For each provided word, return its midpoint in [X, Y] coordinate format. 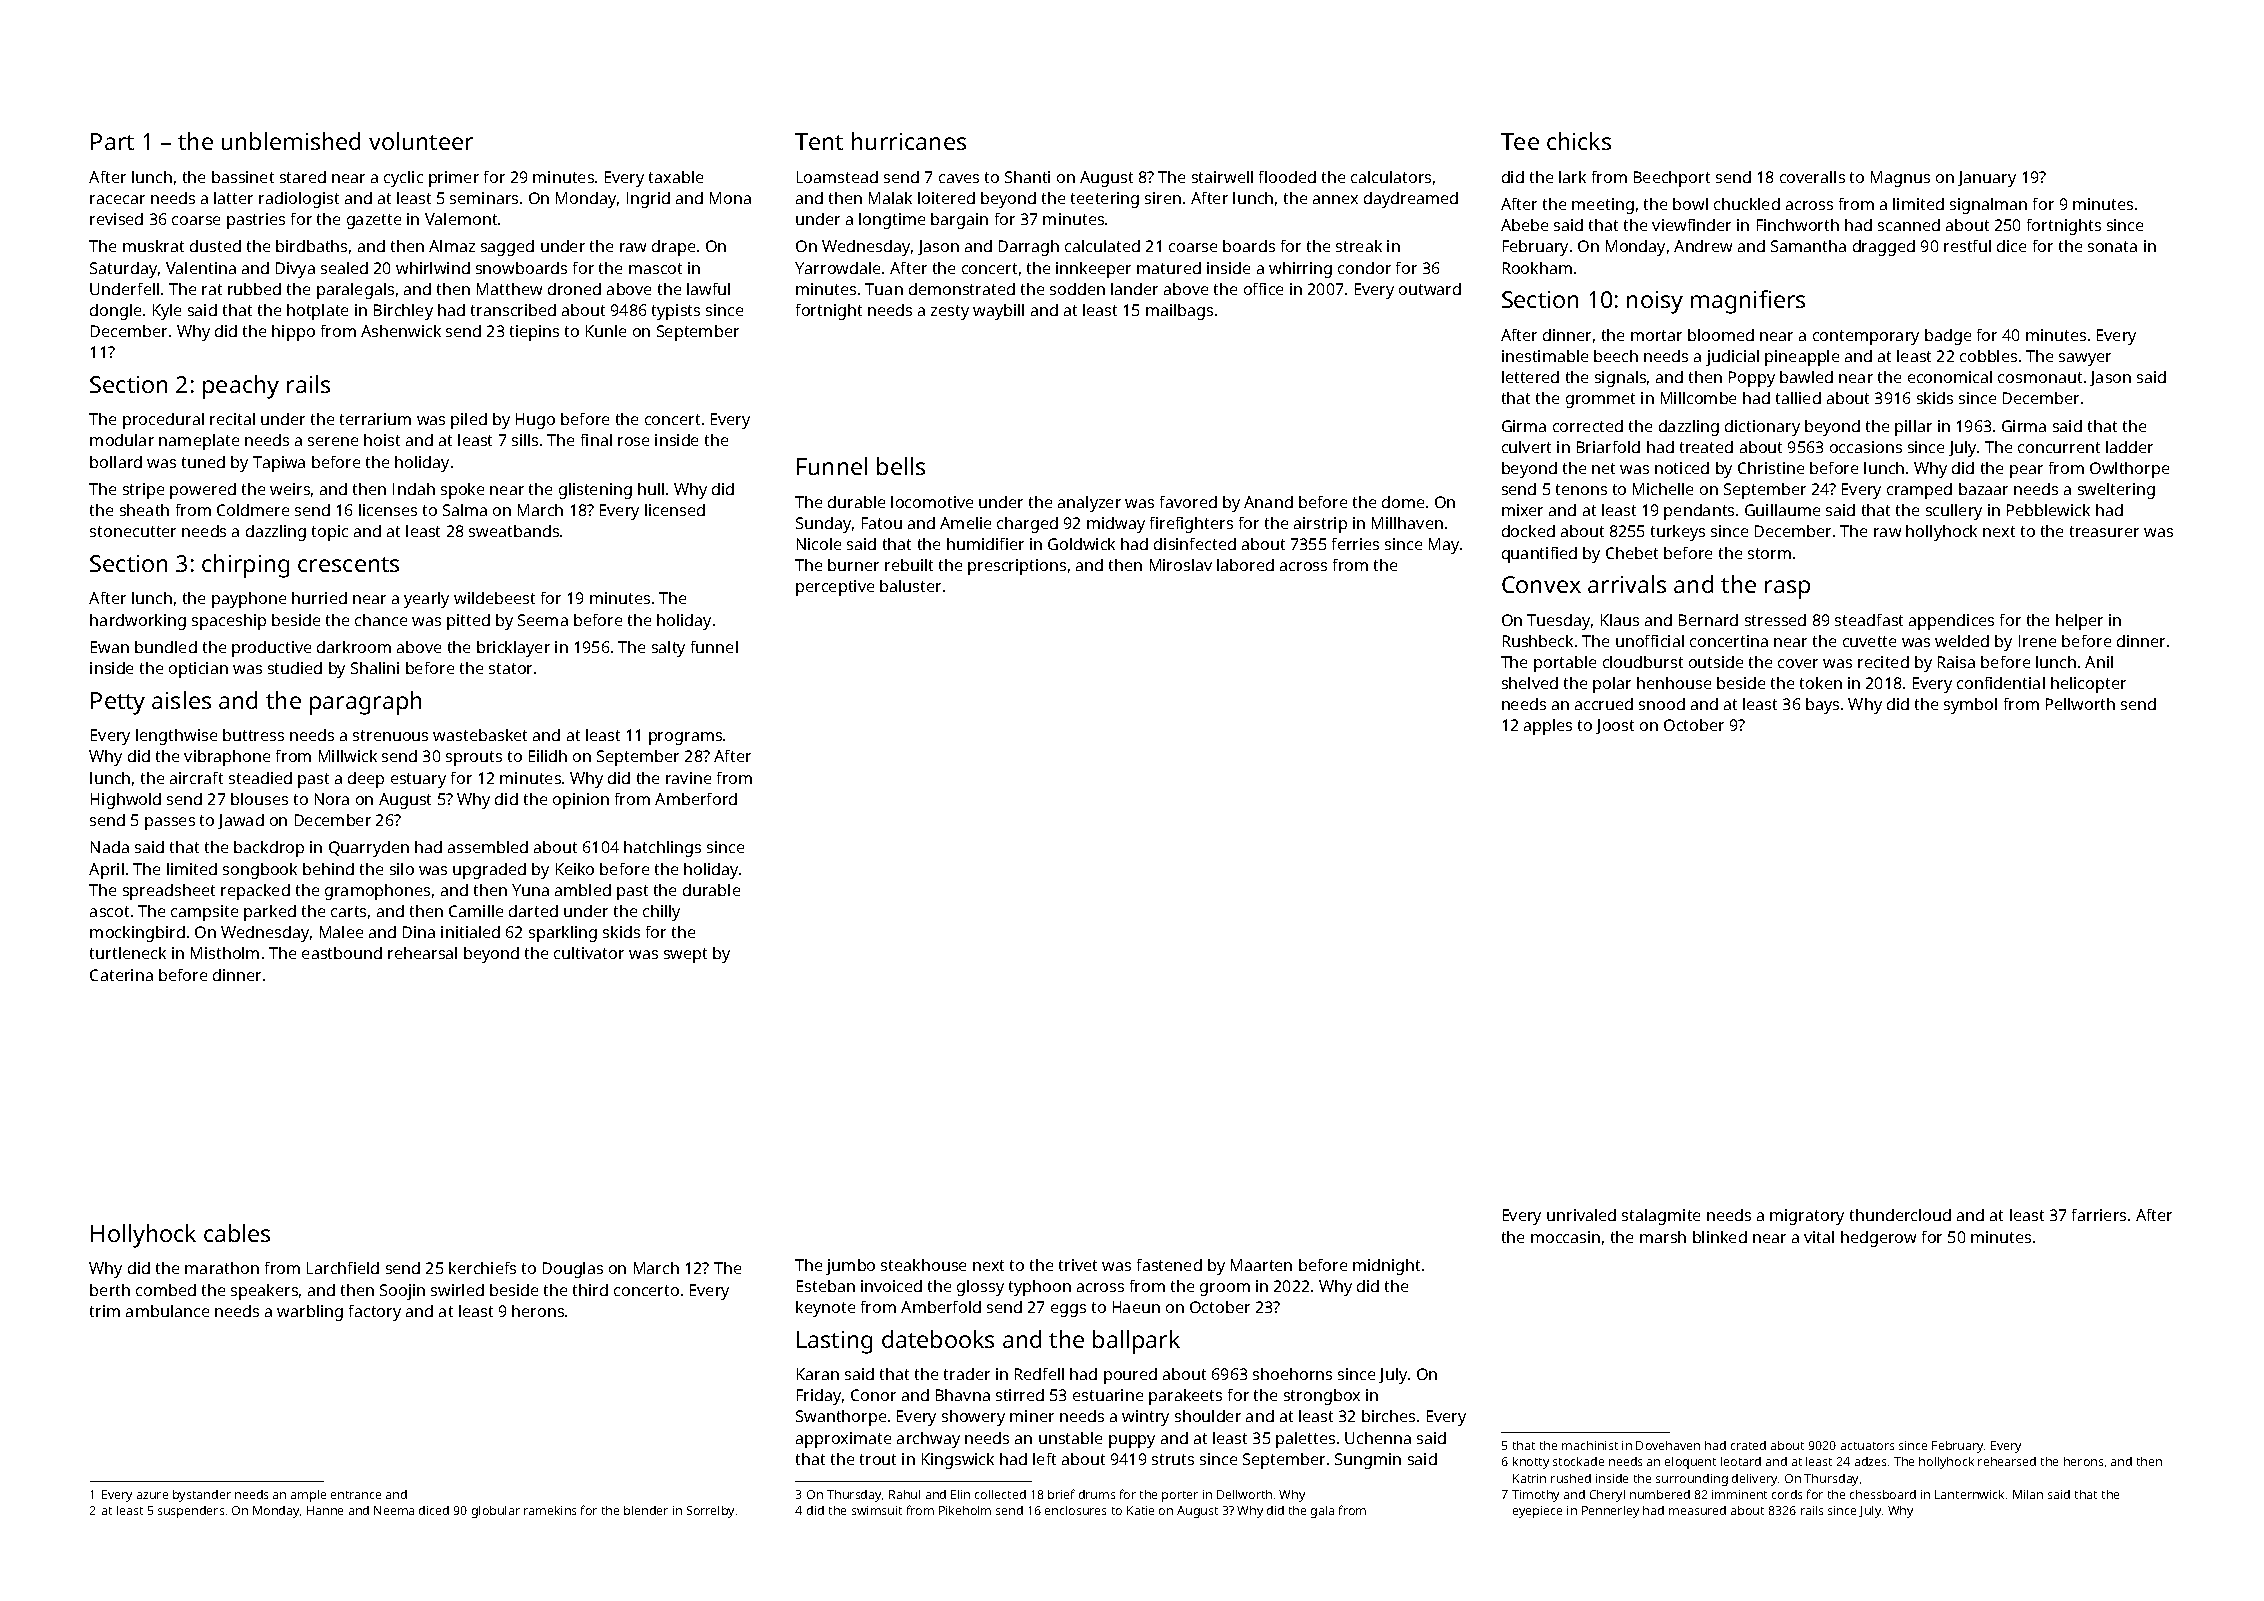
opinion [581, 801]
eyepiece [1537, 1512]
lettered [1530, 377]
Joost [1615, 726]
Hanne [325, 1510]
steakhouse [923, 1265]
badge [1948, 337]
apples [1548, 727]
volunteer [421, 141]
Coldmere [253, 510]
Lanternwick [1969, 1494]
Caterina [121, 975]
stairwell [1222, 177]
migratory [1807, 1217]
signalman [1988, 206]
